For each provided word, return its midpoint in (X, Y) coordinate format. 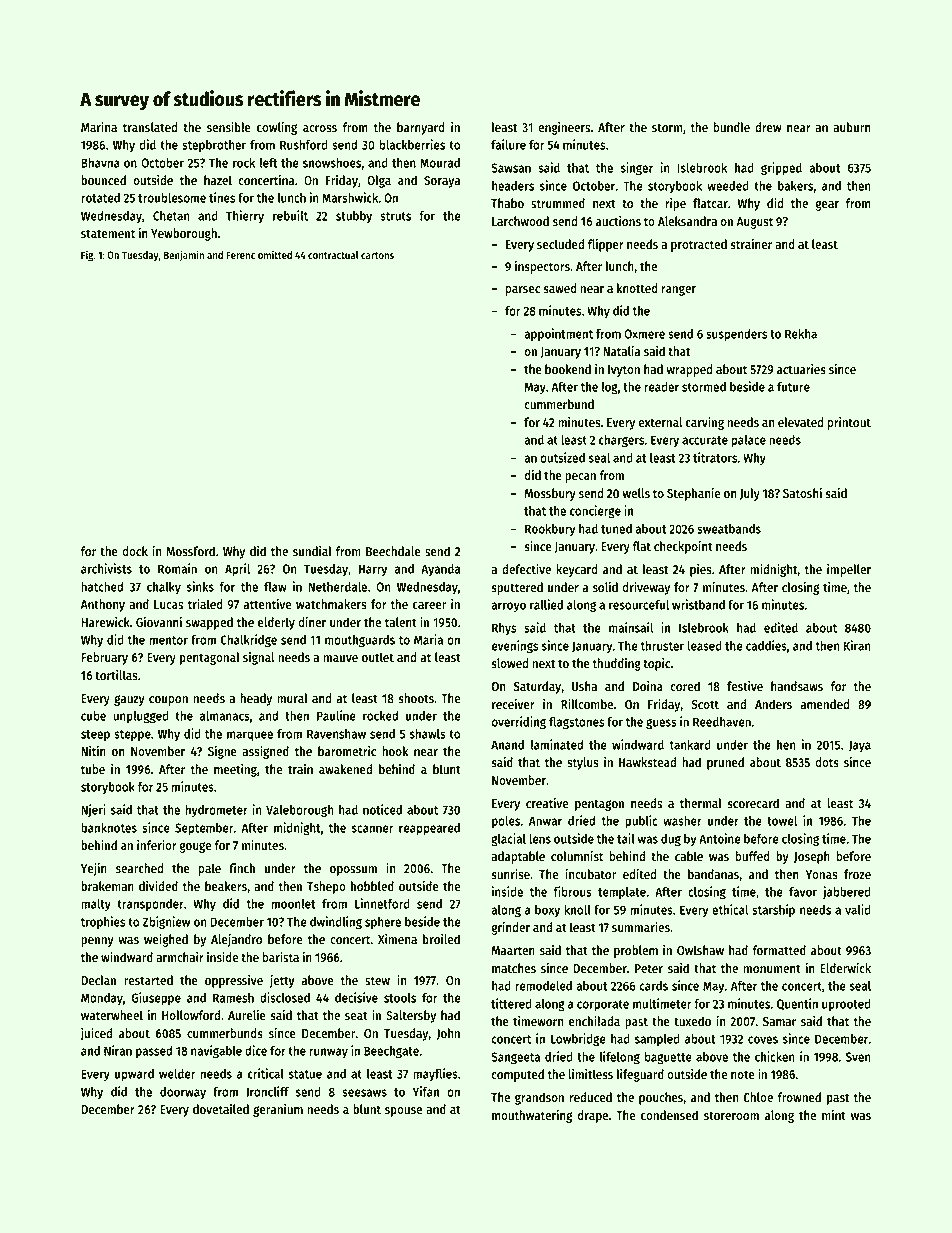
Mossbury (550, 494)
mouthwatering (532, 1116)
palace (748, 441)
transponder (150, 905)
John (448, 1034)
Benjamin (184, 255)
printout (849, 423)
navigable (216, 1052)
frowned (799, 1097)
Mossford (190, 551)
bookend (568, 369)
